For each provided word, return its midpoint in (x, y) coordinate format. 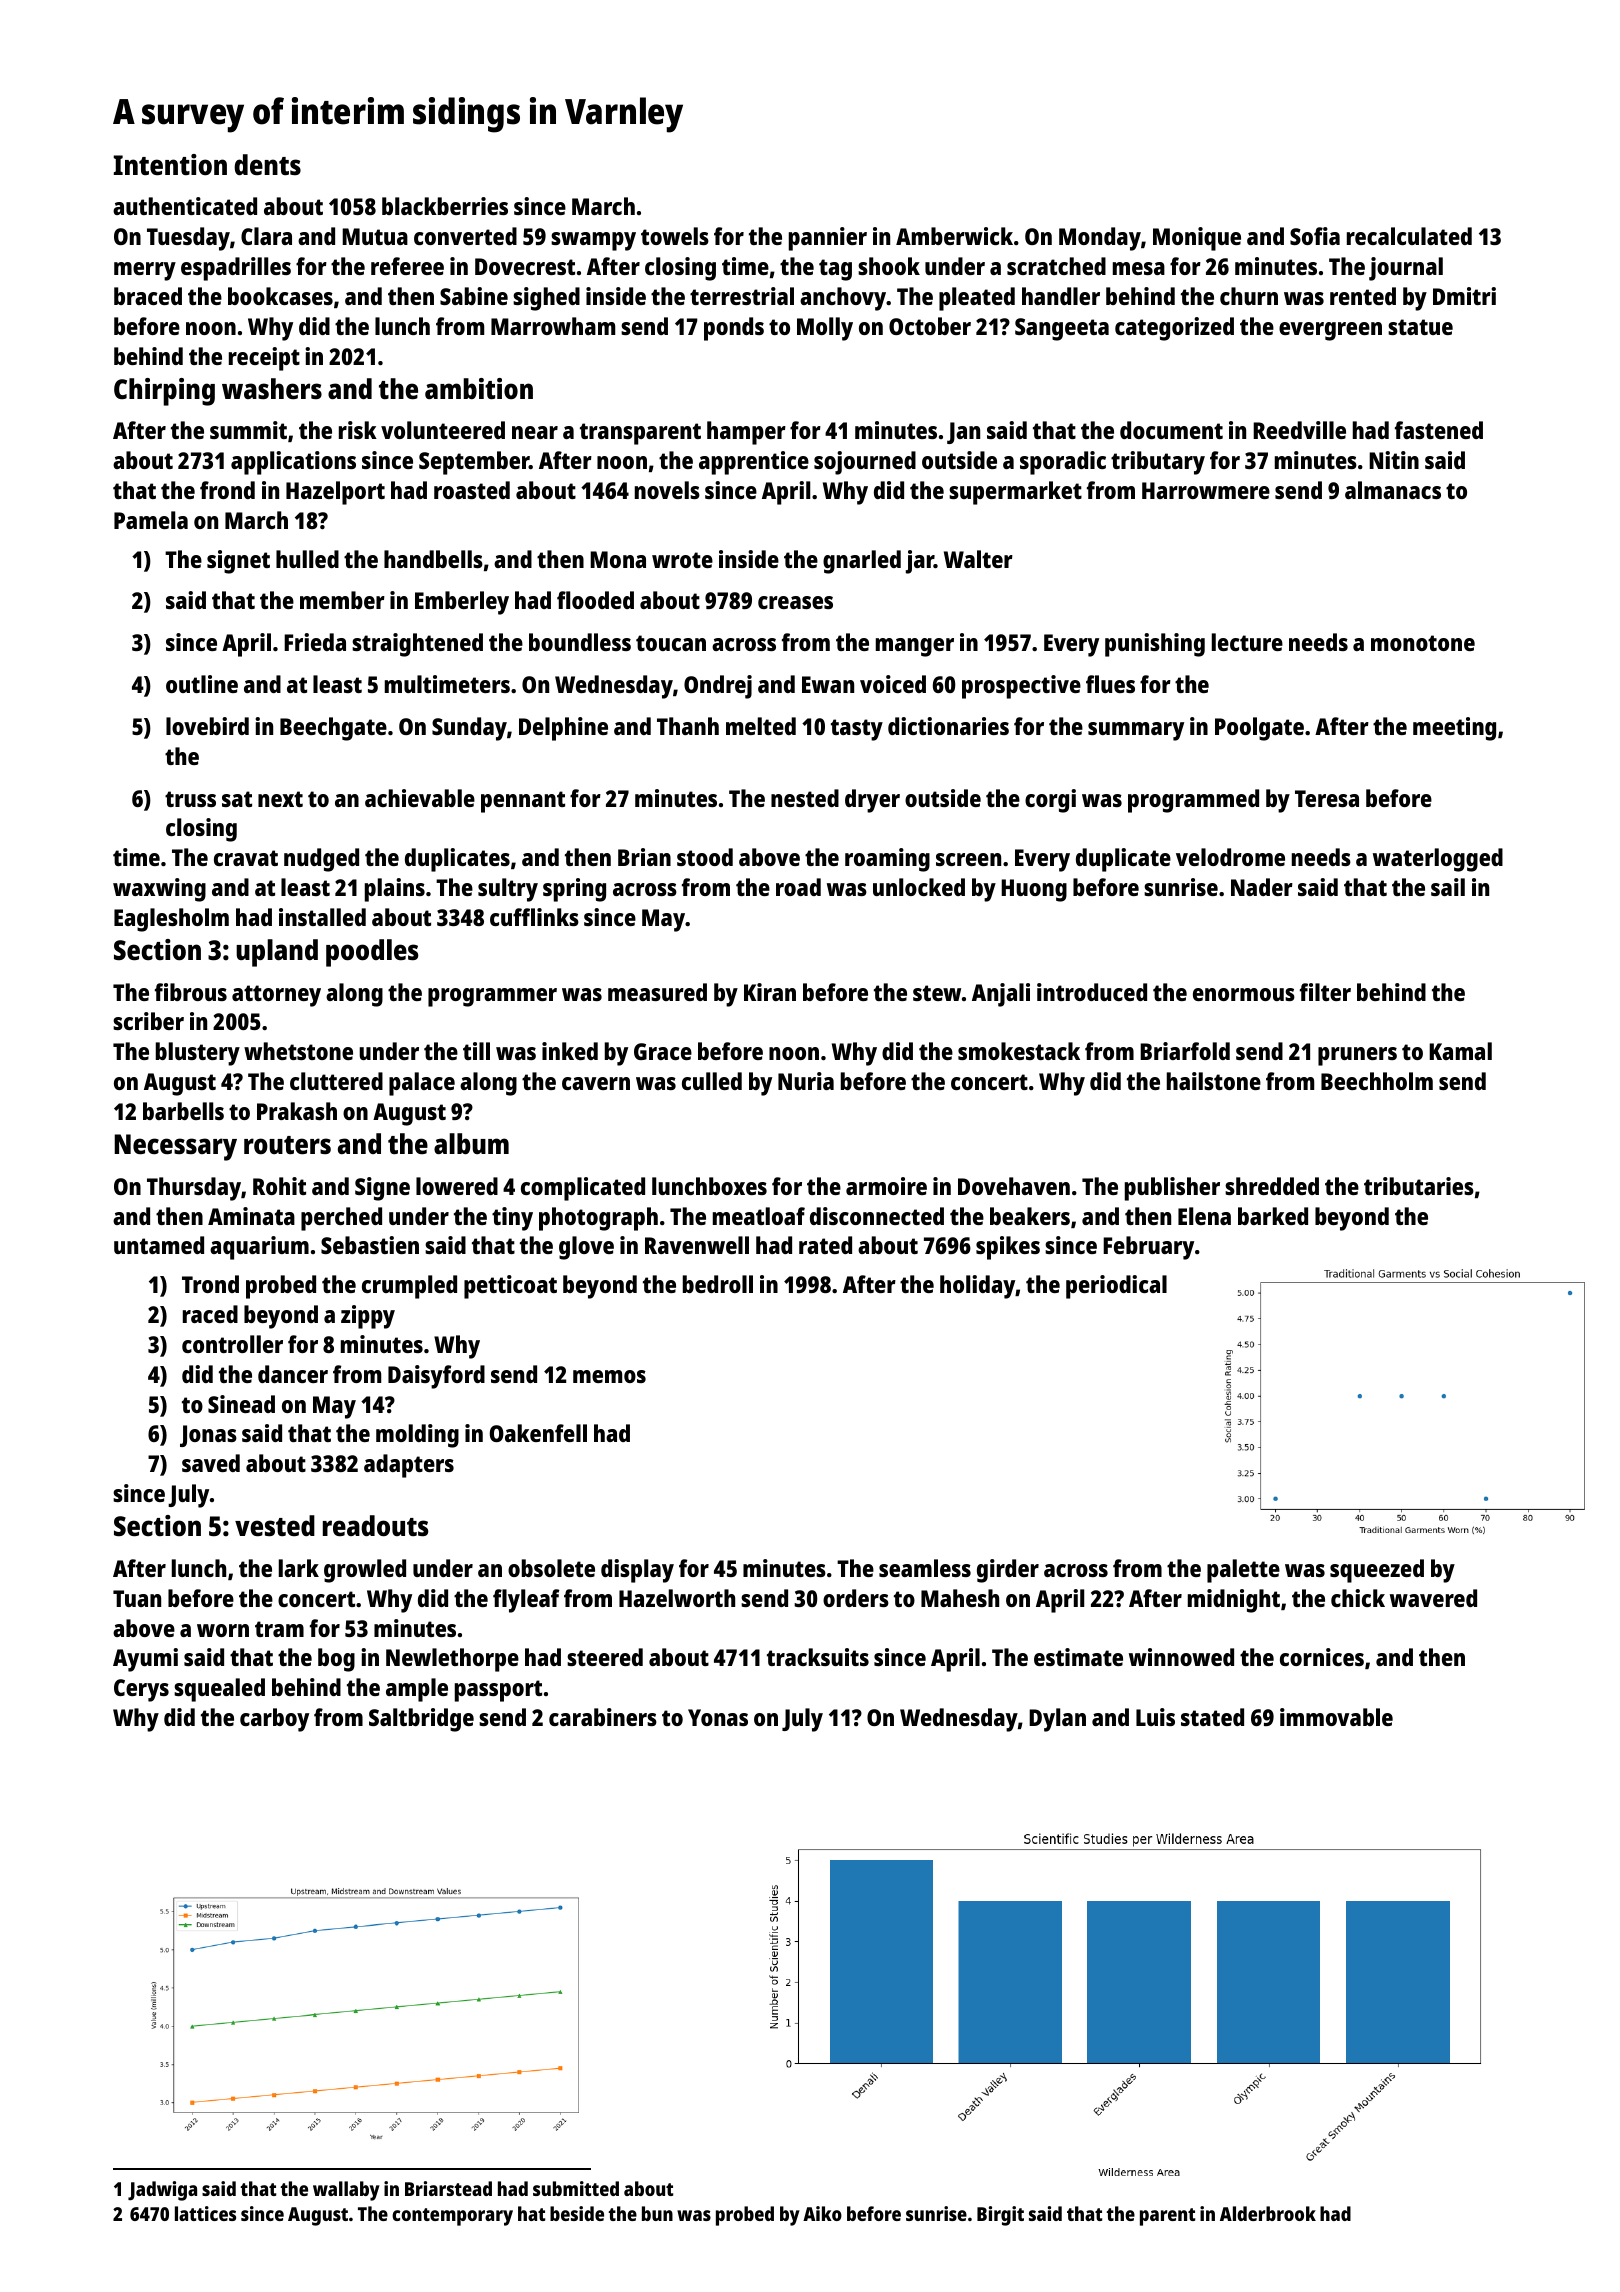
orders (856, 1598)
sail (1448, 887)
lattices (205, 2213)
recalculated (1409, 236)
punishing (1155, 645)
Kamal (1460, 1051)
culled (712, 1081)
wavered (1433, 1598)
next (280, 799)
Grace (663, 1051)
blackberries (445, 206)
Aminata (251, 1216)
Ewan (828, 684)
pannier (828, 239)
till (476, 1051)
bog (336, 1660)
